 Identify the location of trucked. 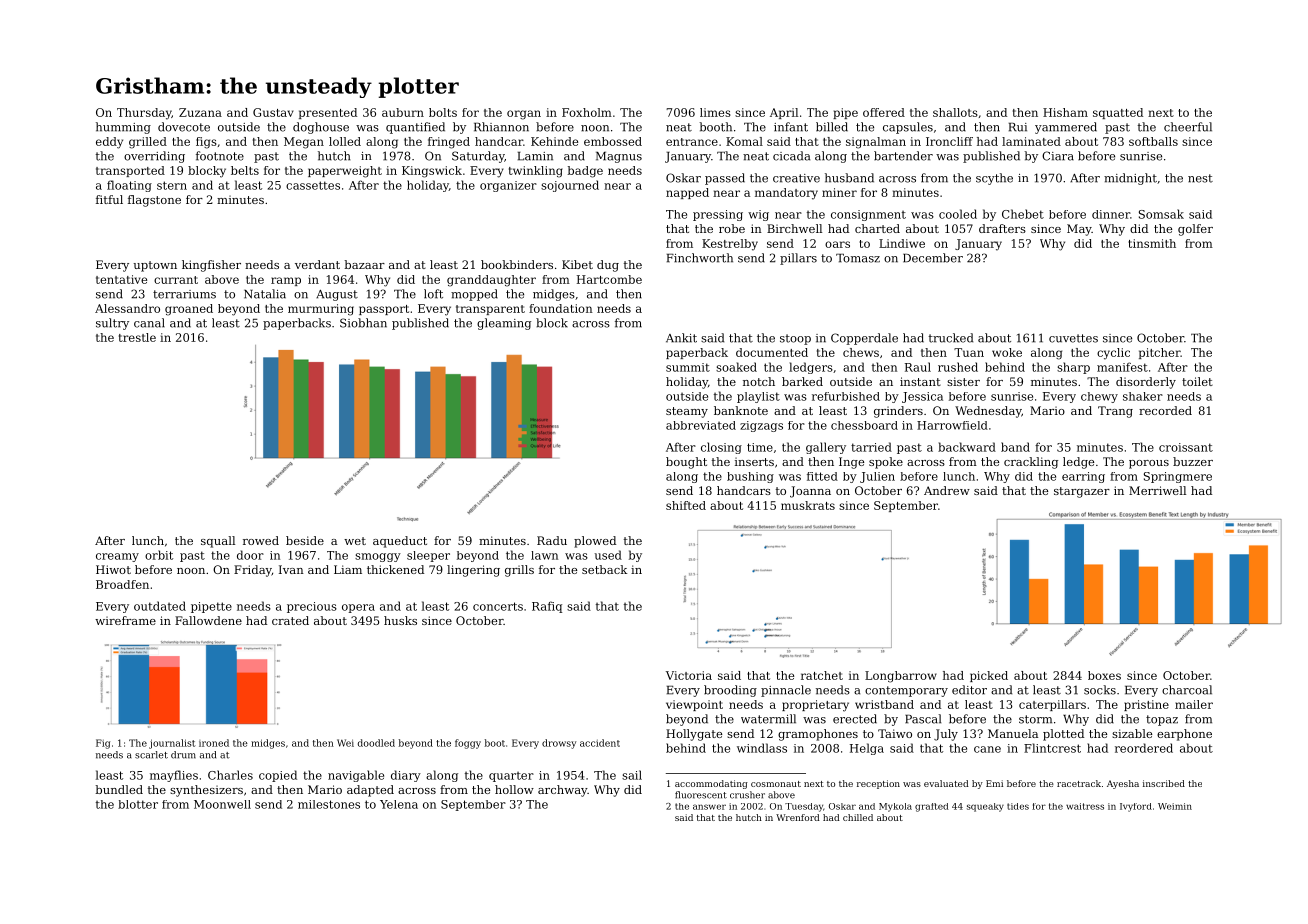
(950, 338).
